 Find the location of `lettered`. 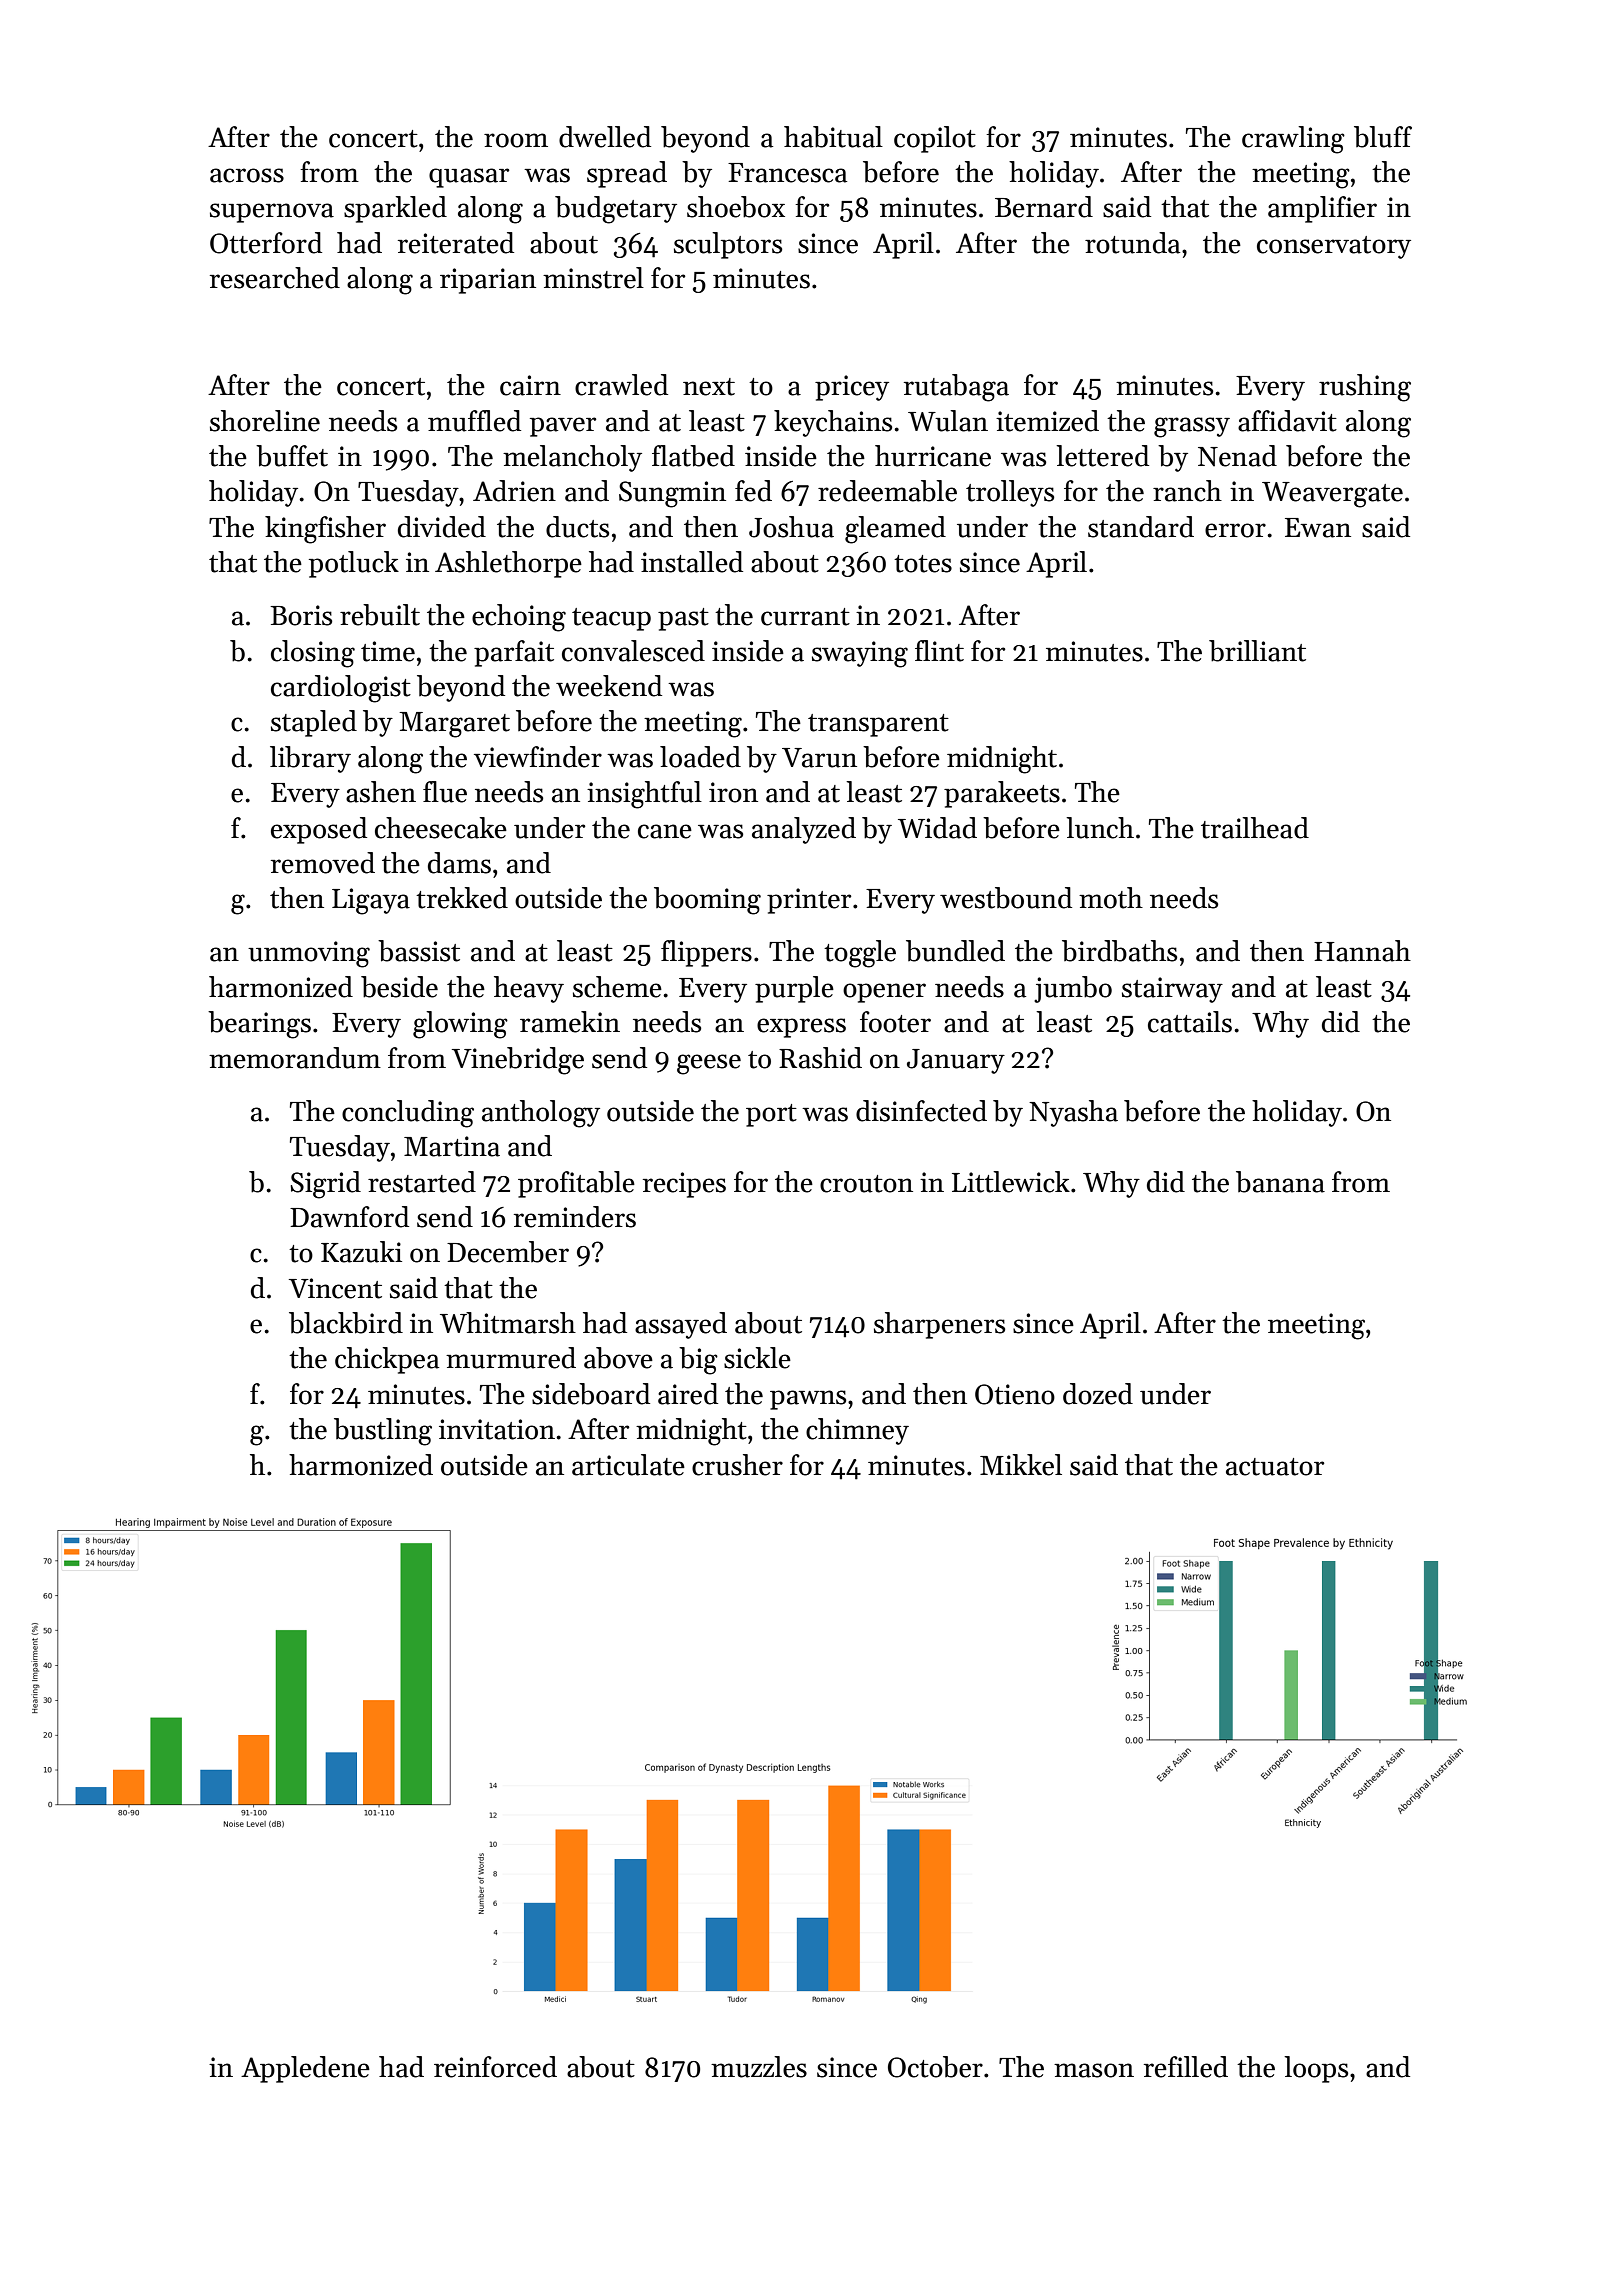

lettered is located at coordinates (1102, 456).
